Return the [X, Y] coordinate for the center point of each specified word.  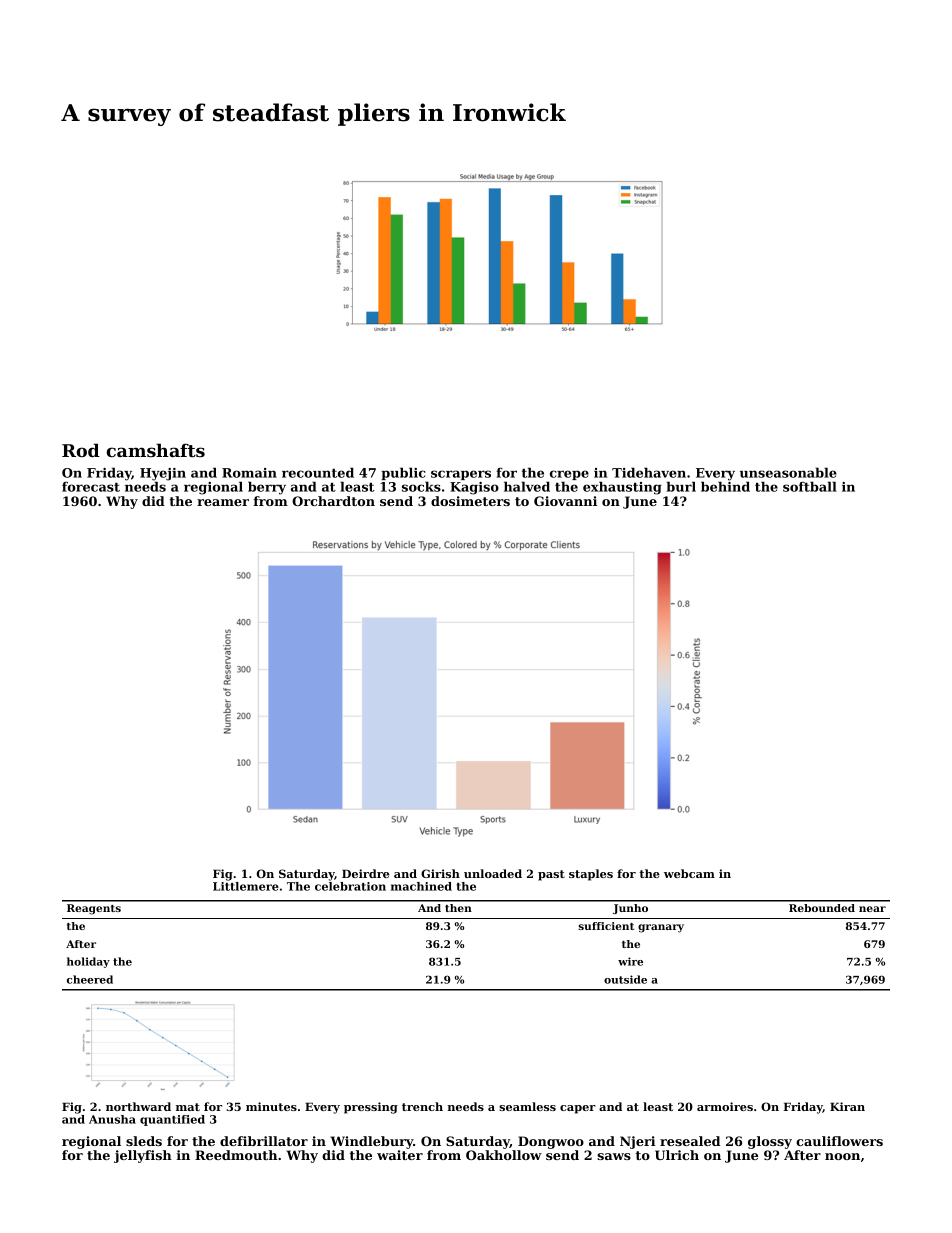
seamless [527, 1106]
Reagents [94, 909]
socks [421, 486]
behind [725, 486]
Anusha [112, 1119]
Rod [81, 450]
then [458, 908]
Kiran [847, 1106]
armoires [725, 1106]
